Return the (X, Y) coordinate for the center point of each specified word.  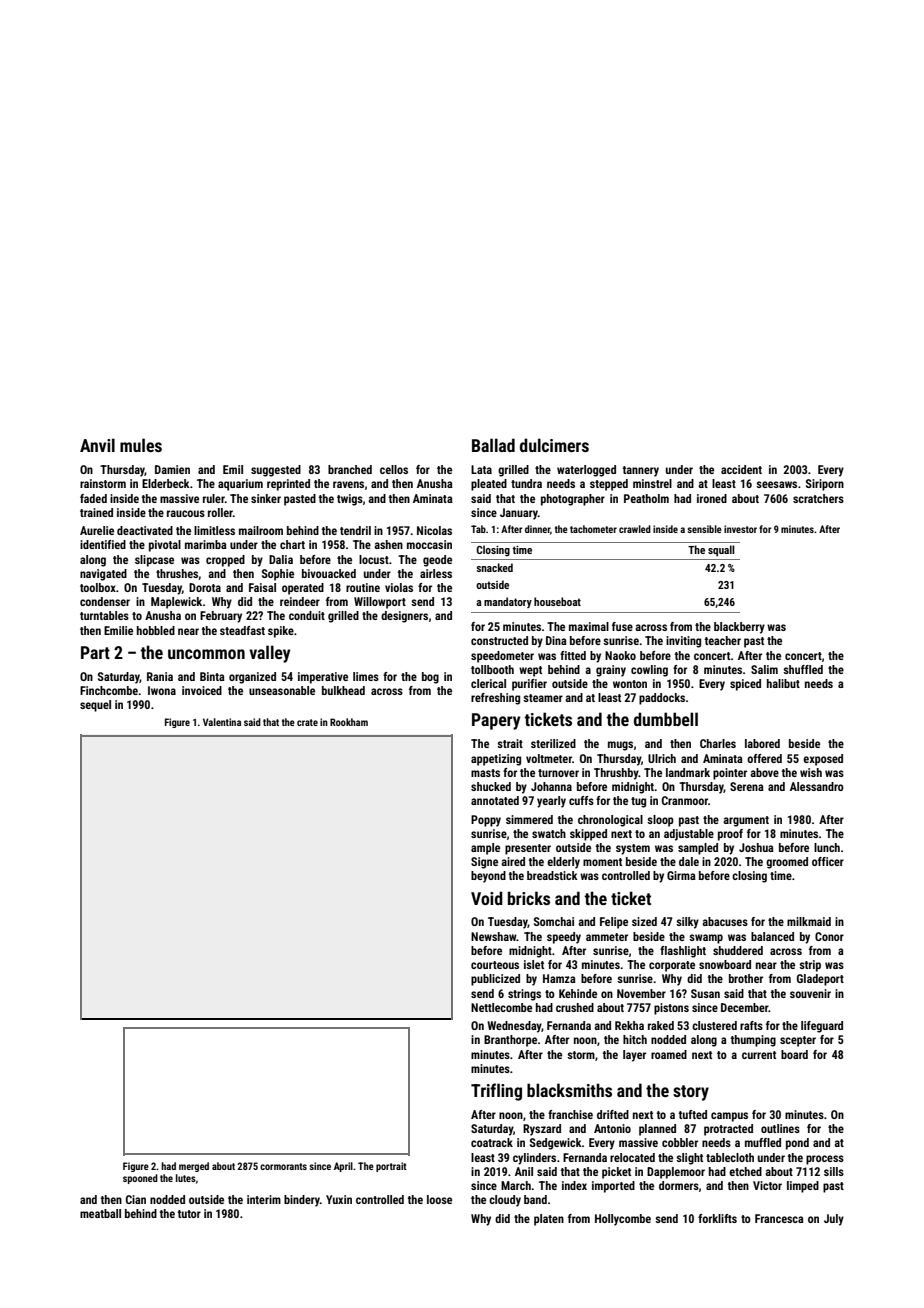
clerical (488, 683)
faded (93, 498)
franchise (570, 1114)
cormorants (283, 1166)
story (691, 1093)
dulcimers (554, 445)
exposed (823, 760)
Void (487, 898)
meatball (100, 1213)
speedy (564, 938)
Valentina (222, 722)
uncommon (206, 654)
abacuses (725, 921)
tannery (641, 471)
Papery (496, 721)
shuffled (803, 669)
